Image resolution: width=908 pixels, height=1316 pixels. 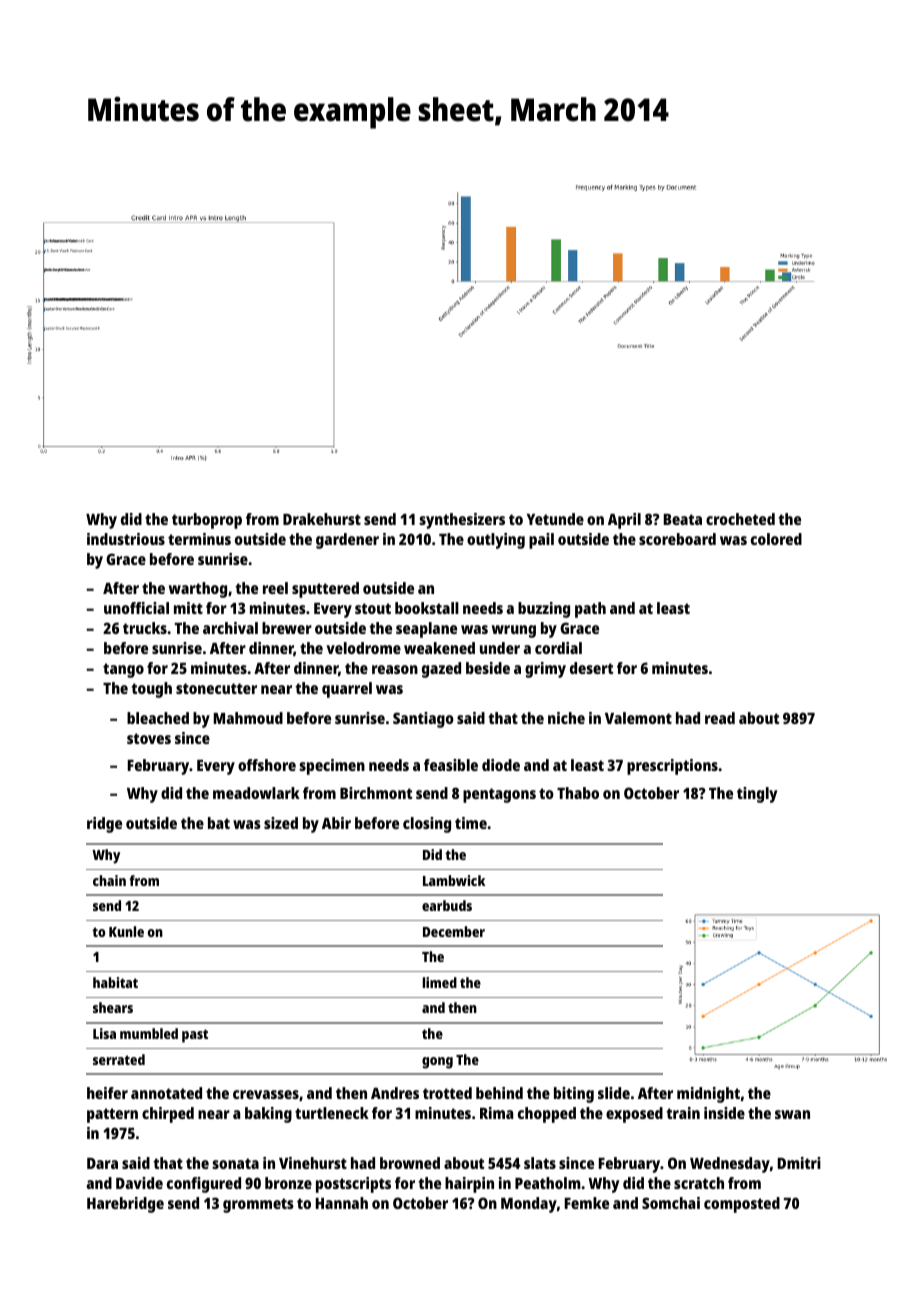 I want to click on terminus, so click(x=199, y=539).
